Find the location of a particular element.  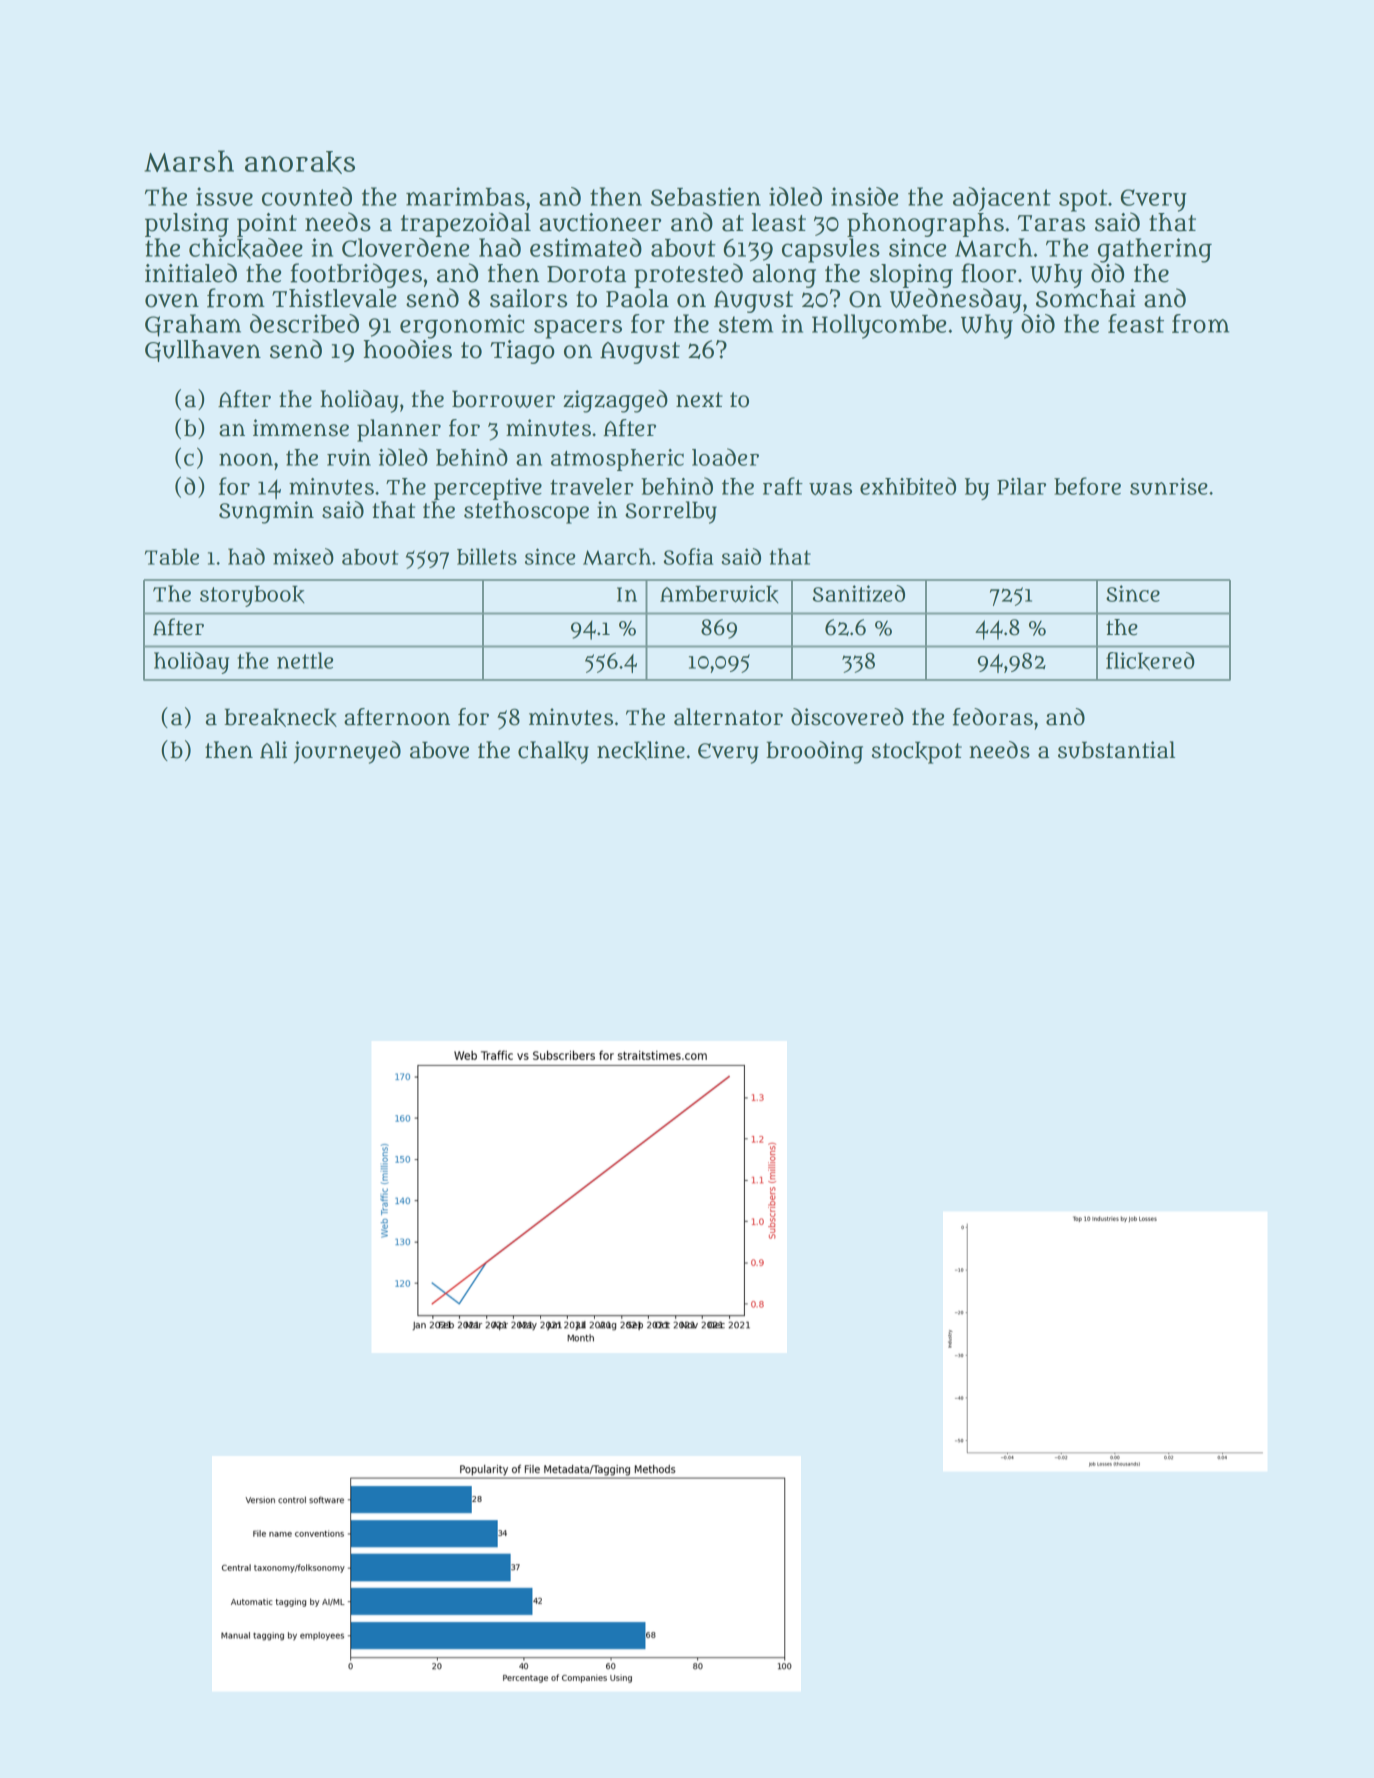

flickered is located at coordinates (1150, 661).
